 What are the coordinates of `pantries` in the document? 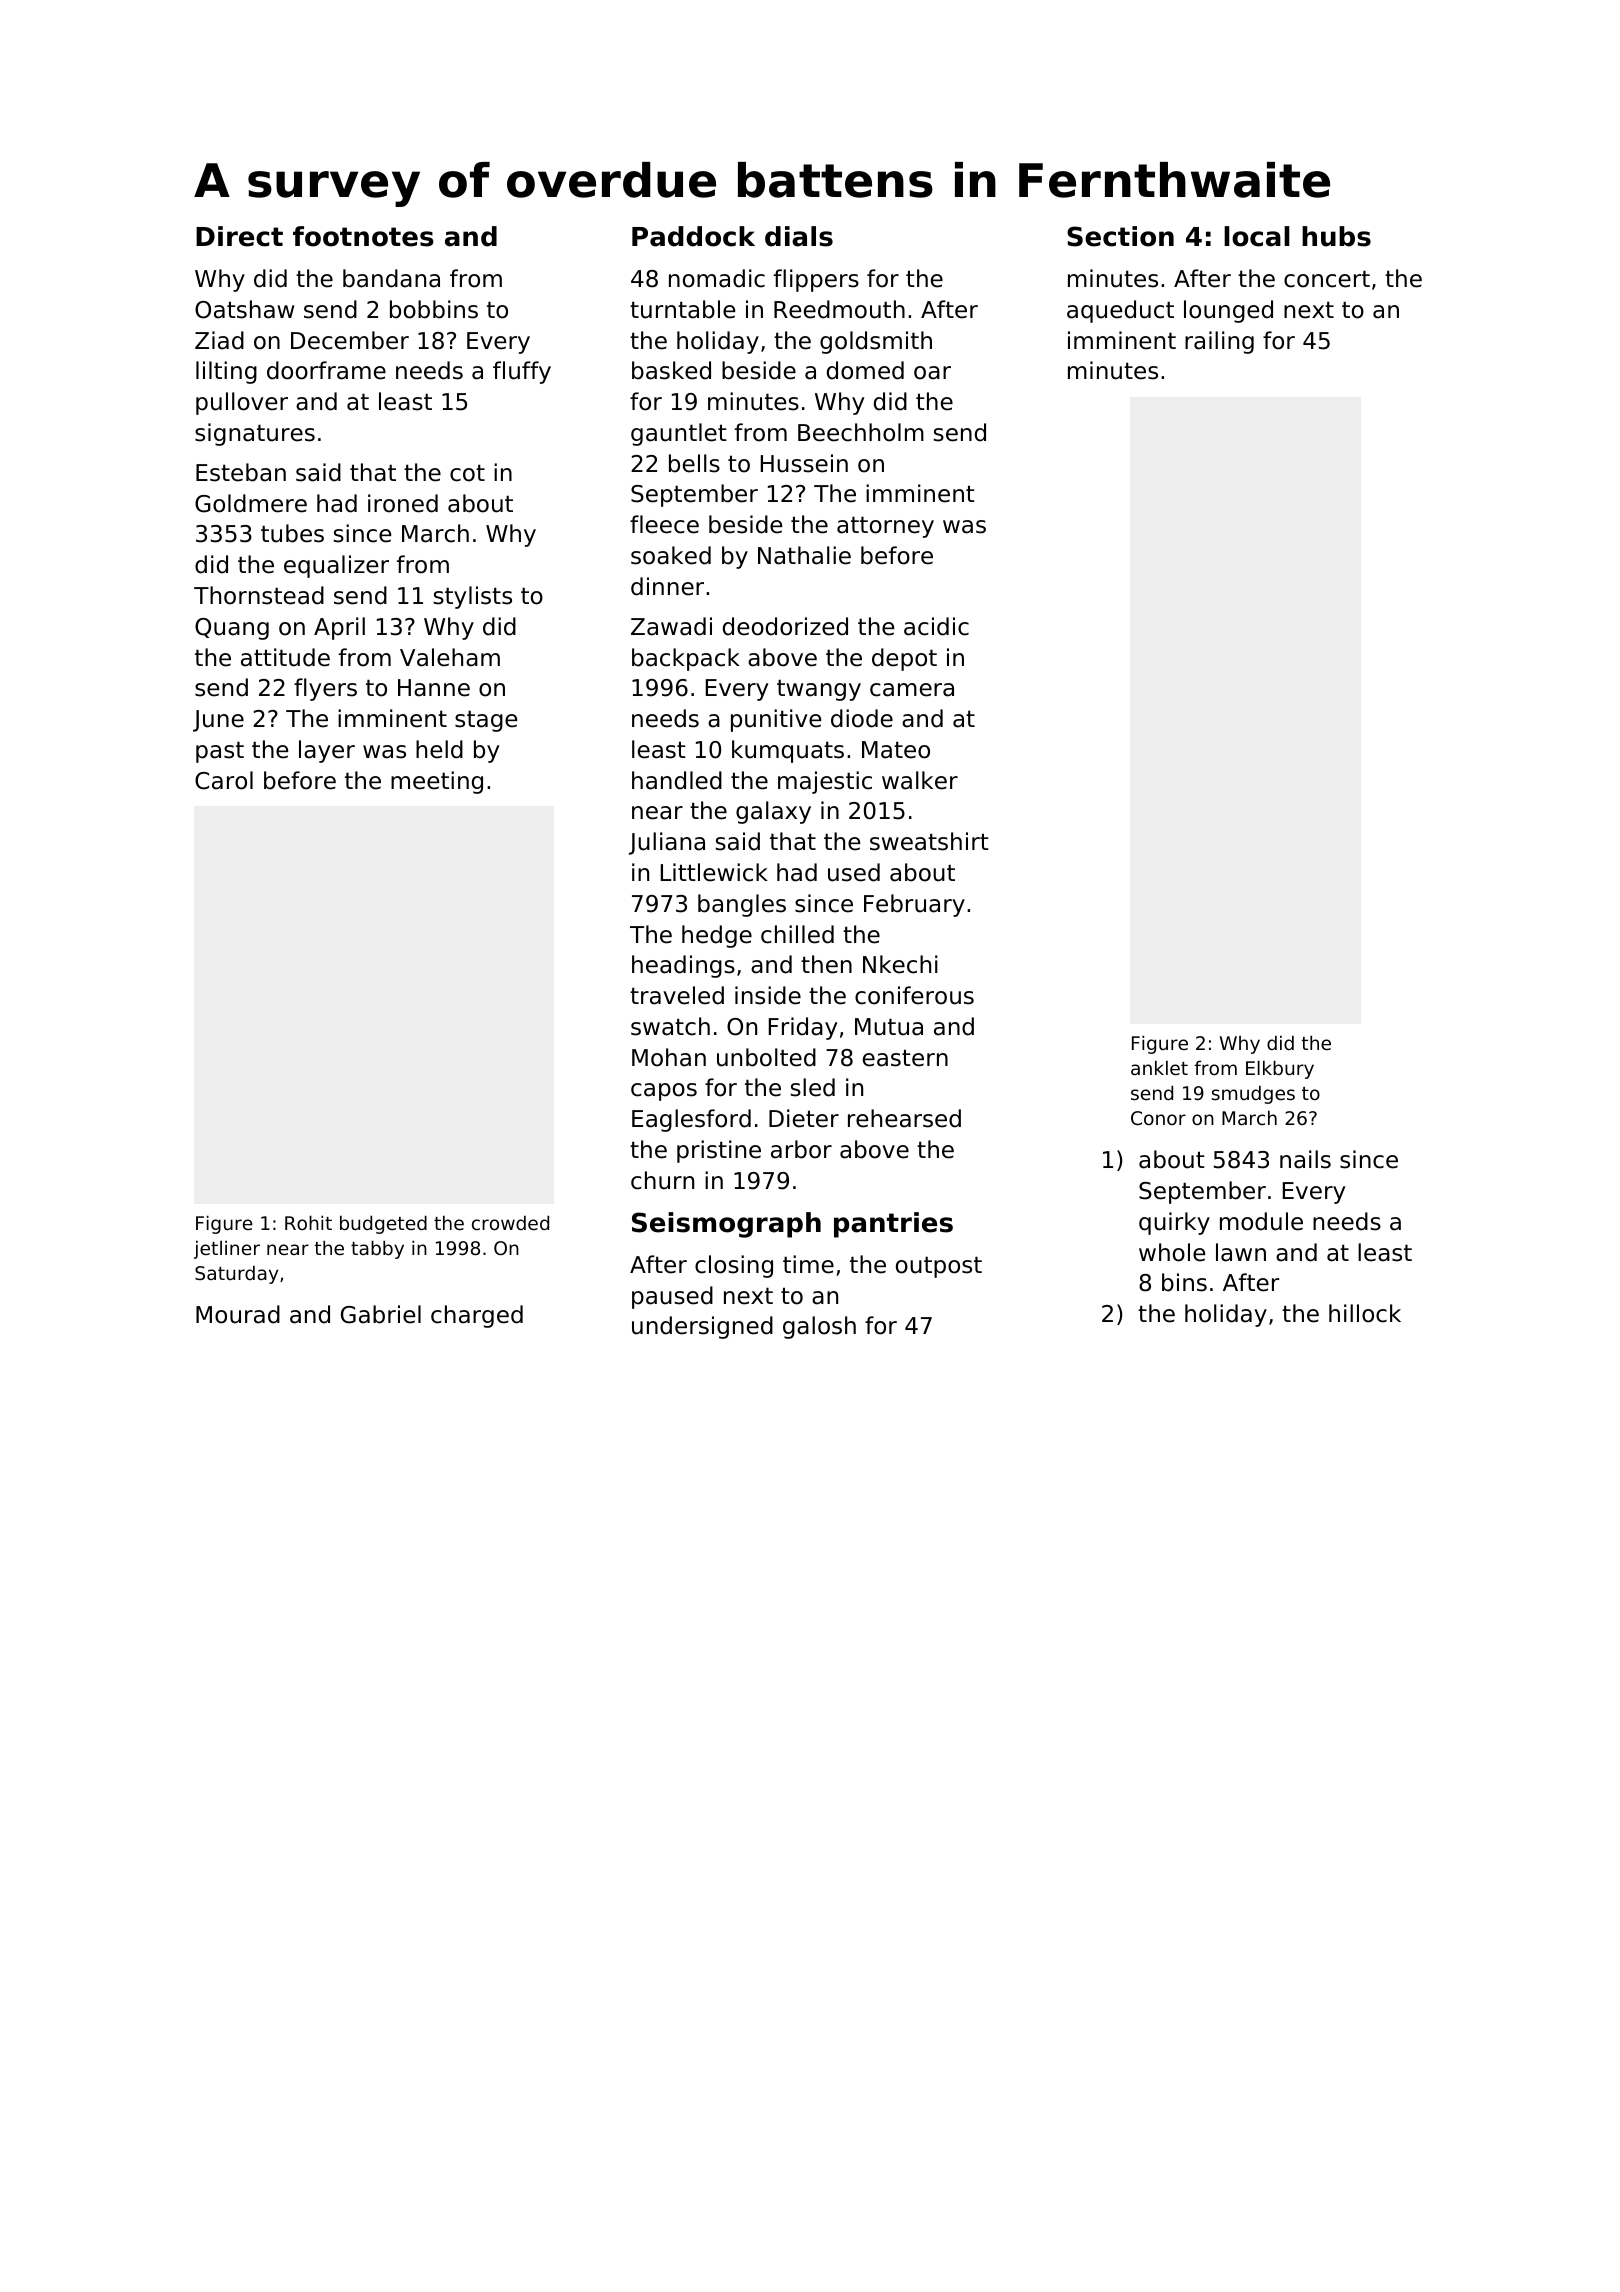 It's located at (893, 1225).
